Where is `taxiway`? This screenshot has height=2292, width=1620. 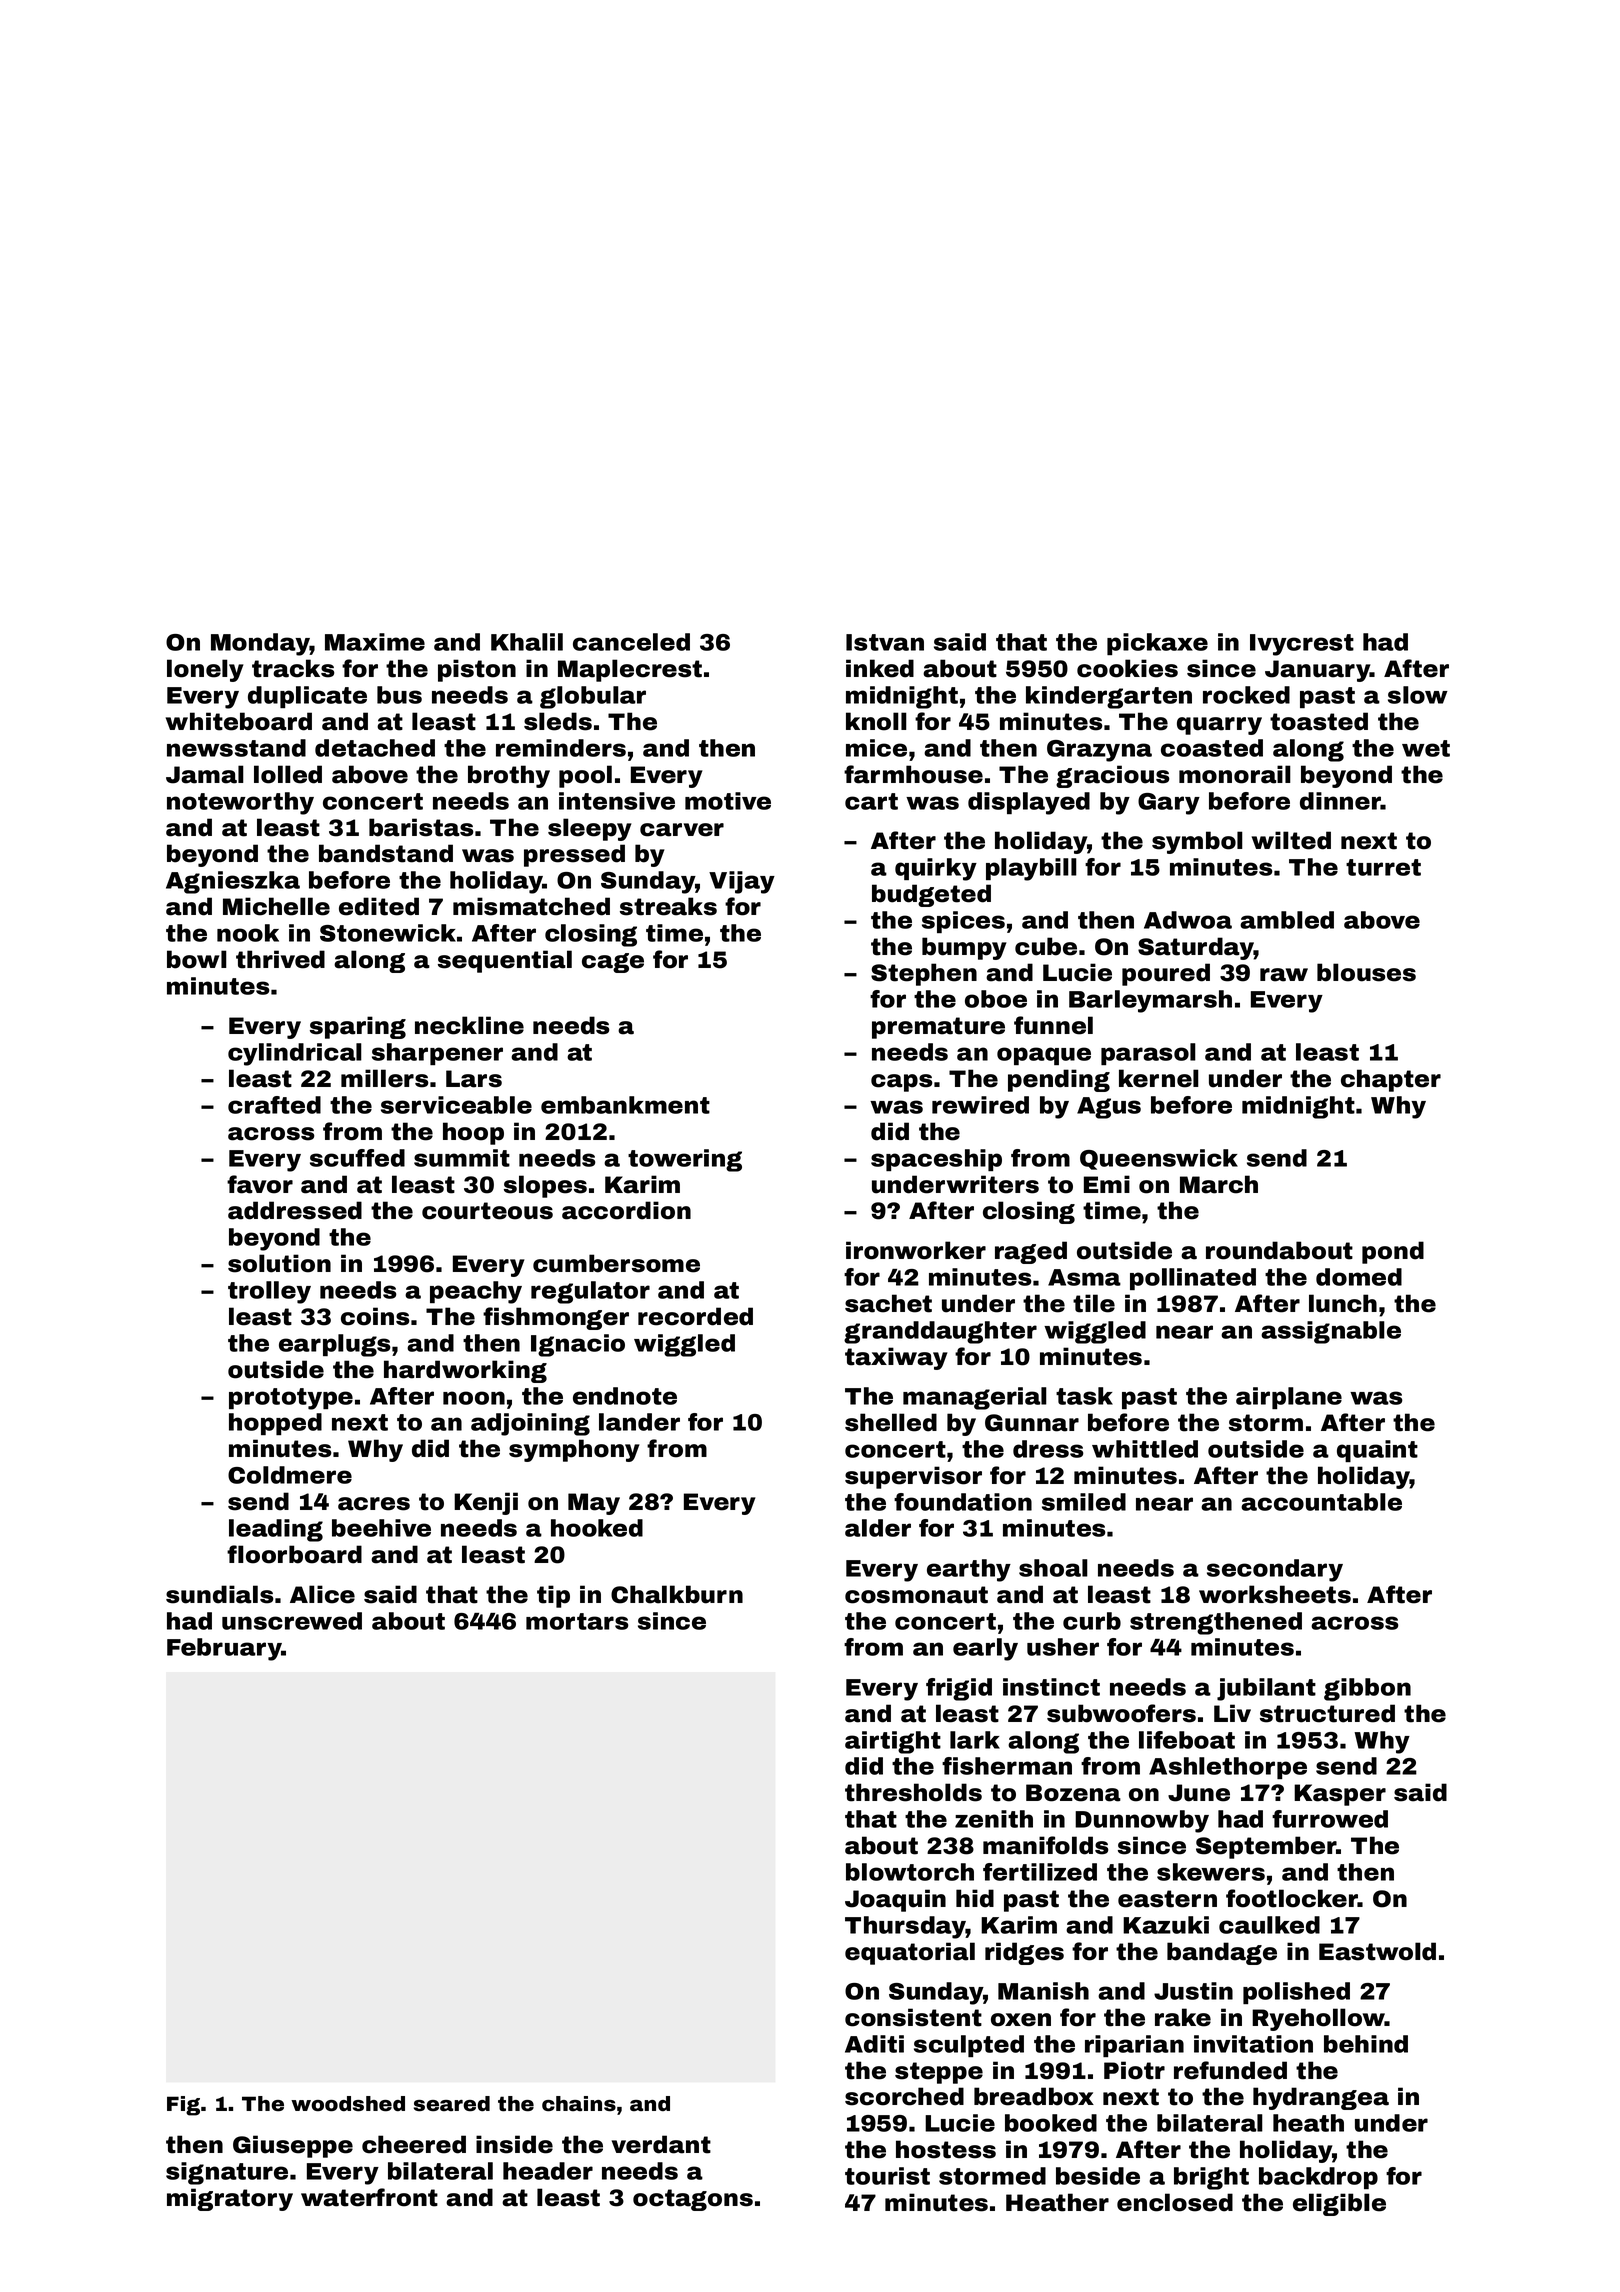
taxiway is located at coordinates (896, 1358).
